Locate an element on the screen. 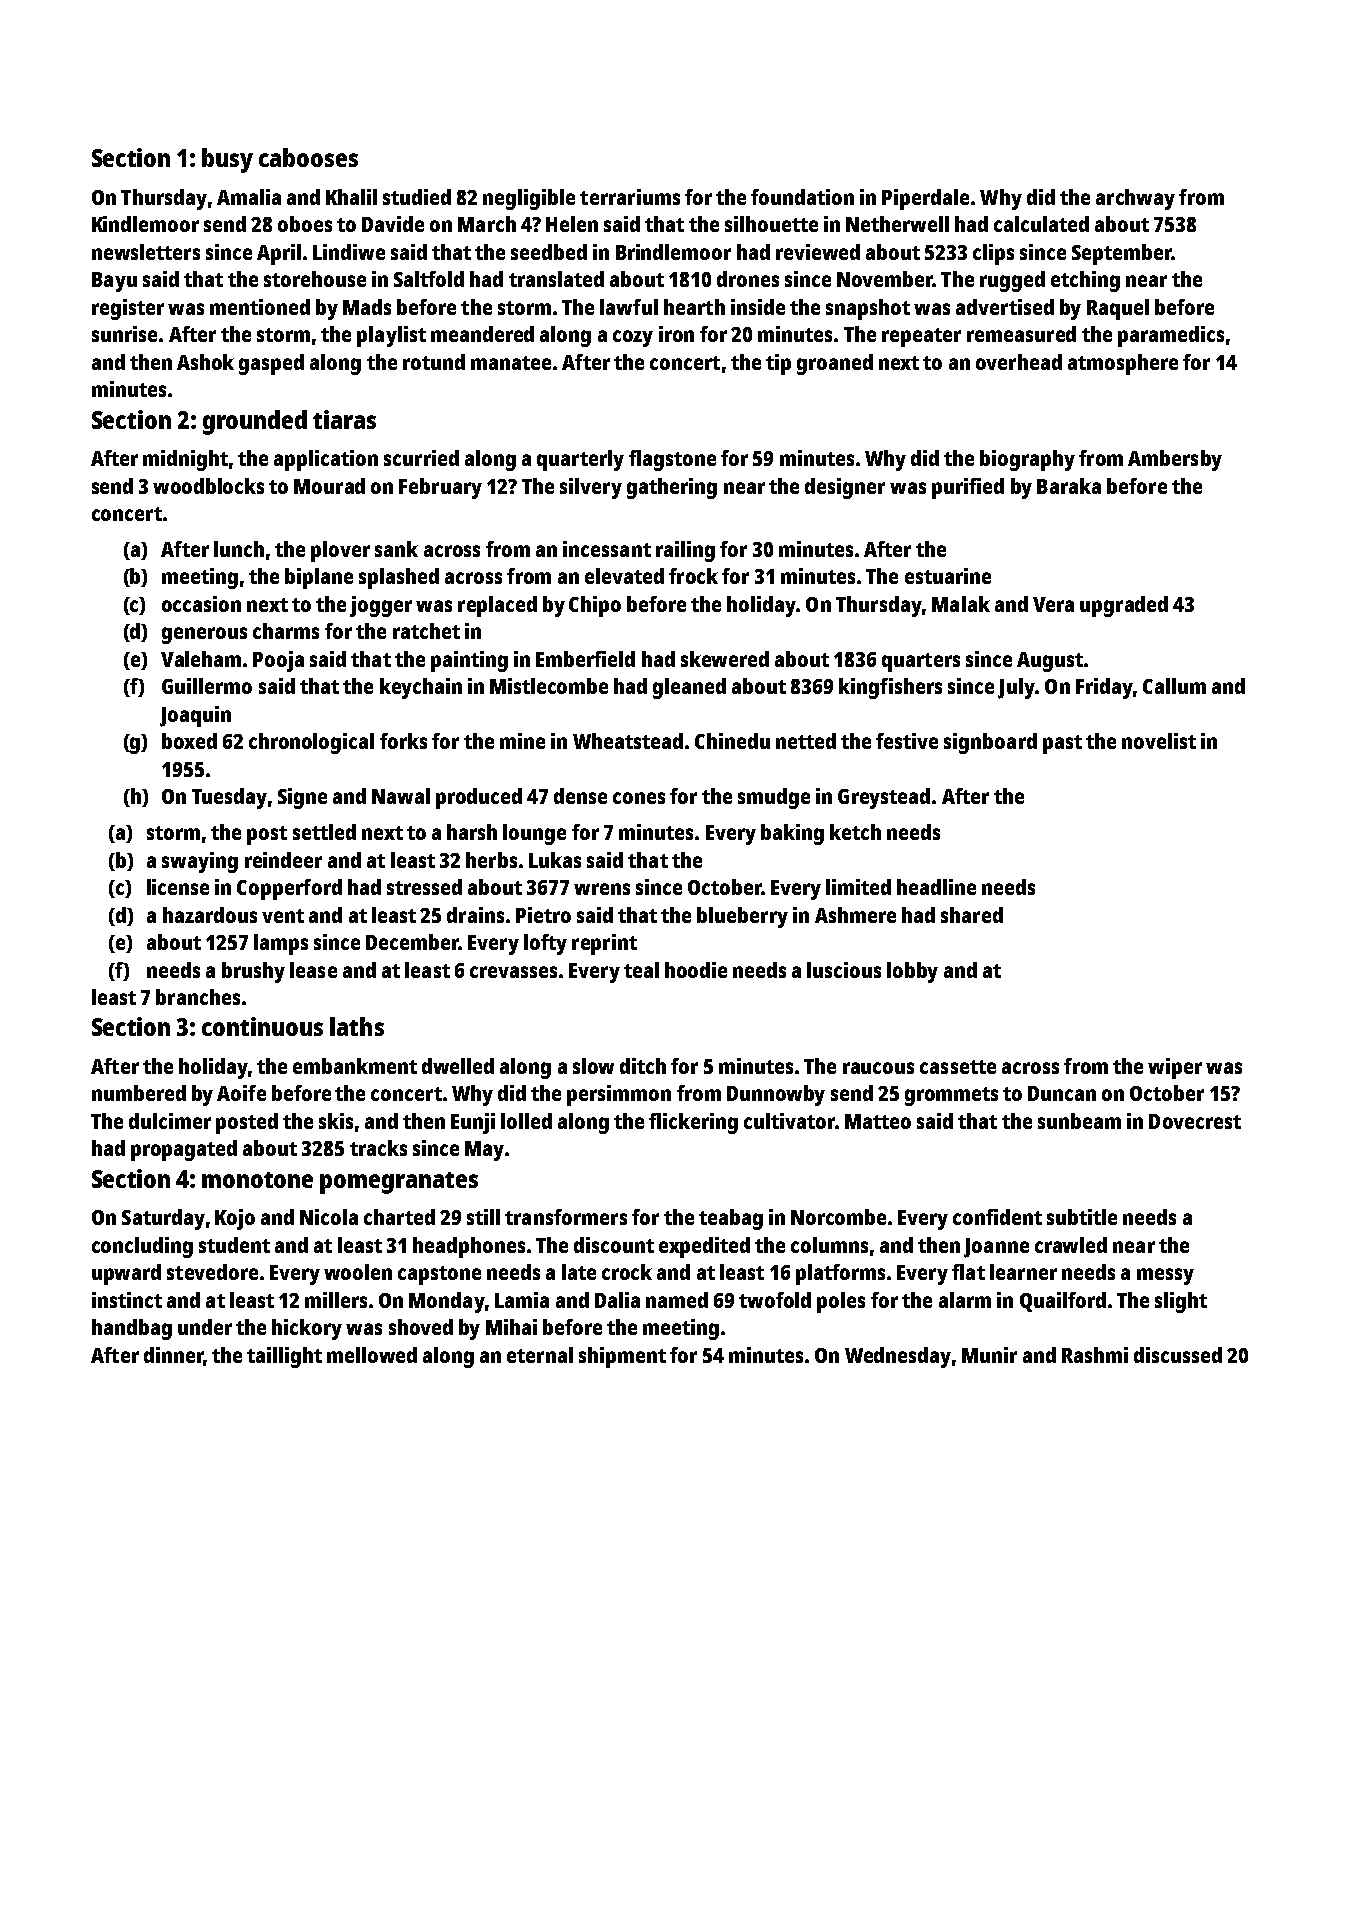  tiaras is located at coordinates (344, 419).
